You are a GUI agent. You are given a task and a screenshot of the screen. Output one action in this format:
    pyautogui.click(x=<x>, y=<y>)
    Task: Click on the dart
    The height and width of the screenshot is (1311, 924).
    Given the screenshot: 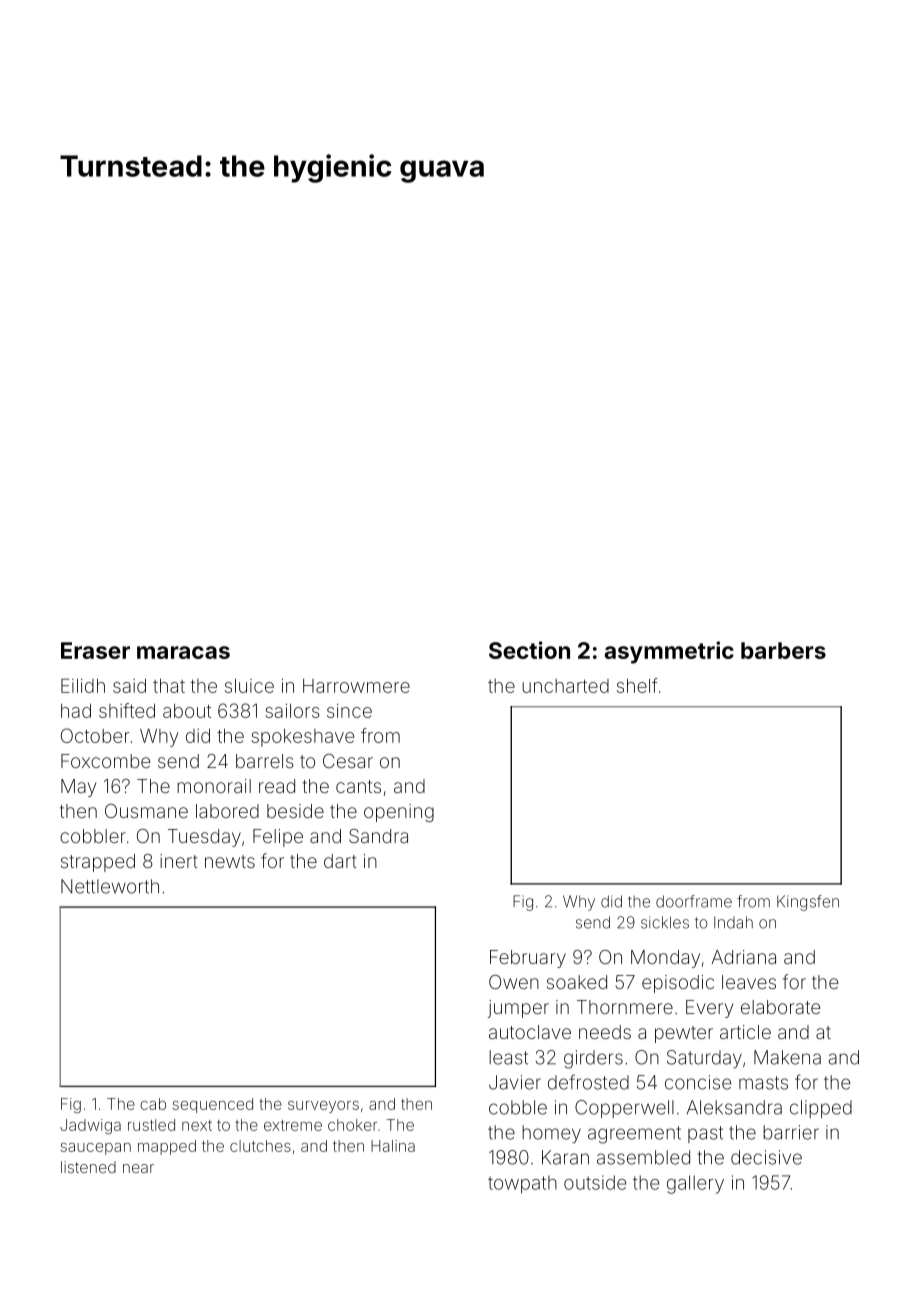 What is the action you would take?
    pyautogui.click(x=340, y=861)
